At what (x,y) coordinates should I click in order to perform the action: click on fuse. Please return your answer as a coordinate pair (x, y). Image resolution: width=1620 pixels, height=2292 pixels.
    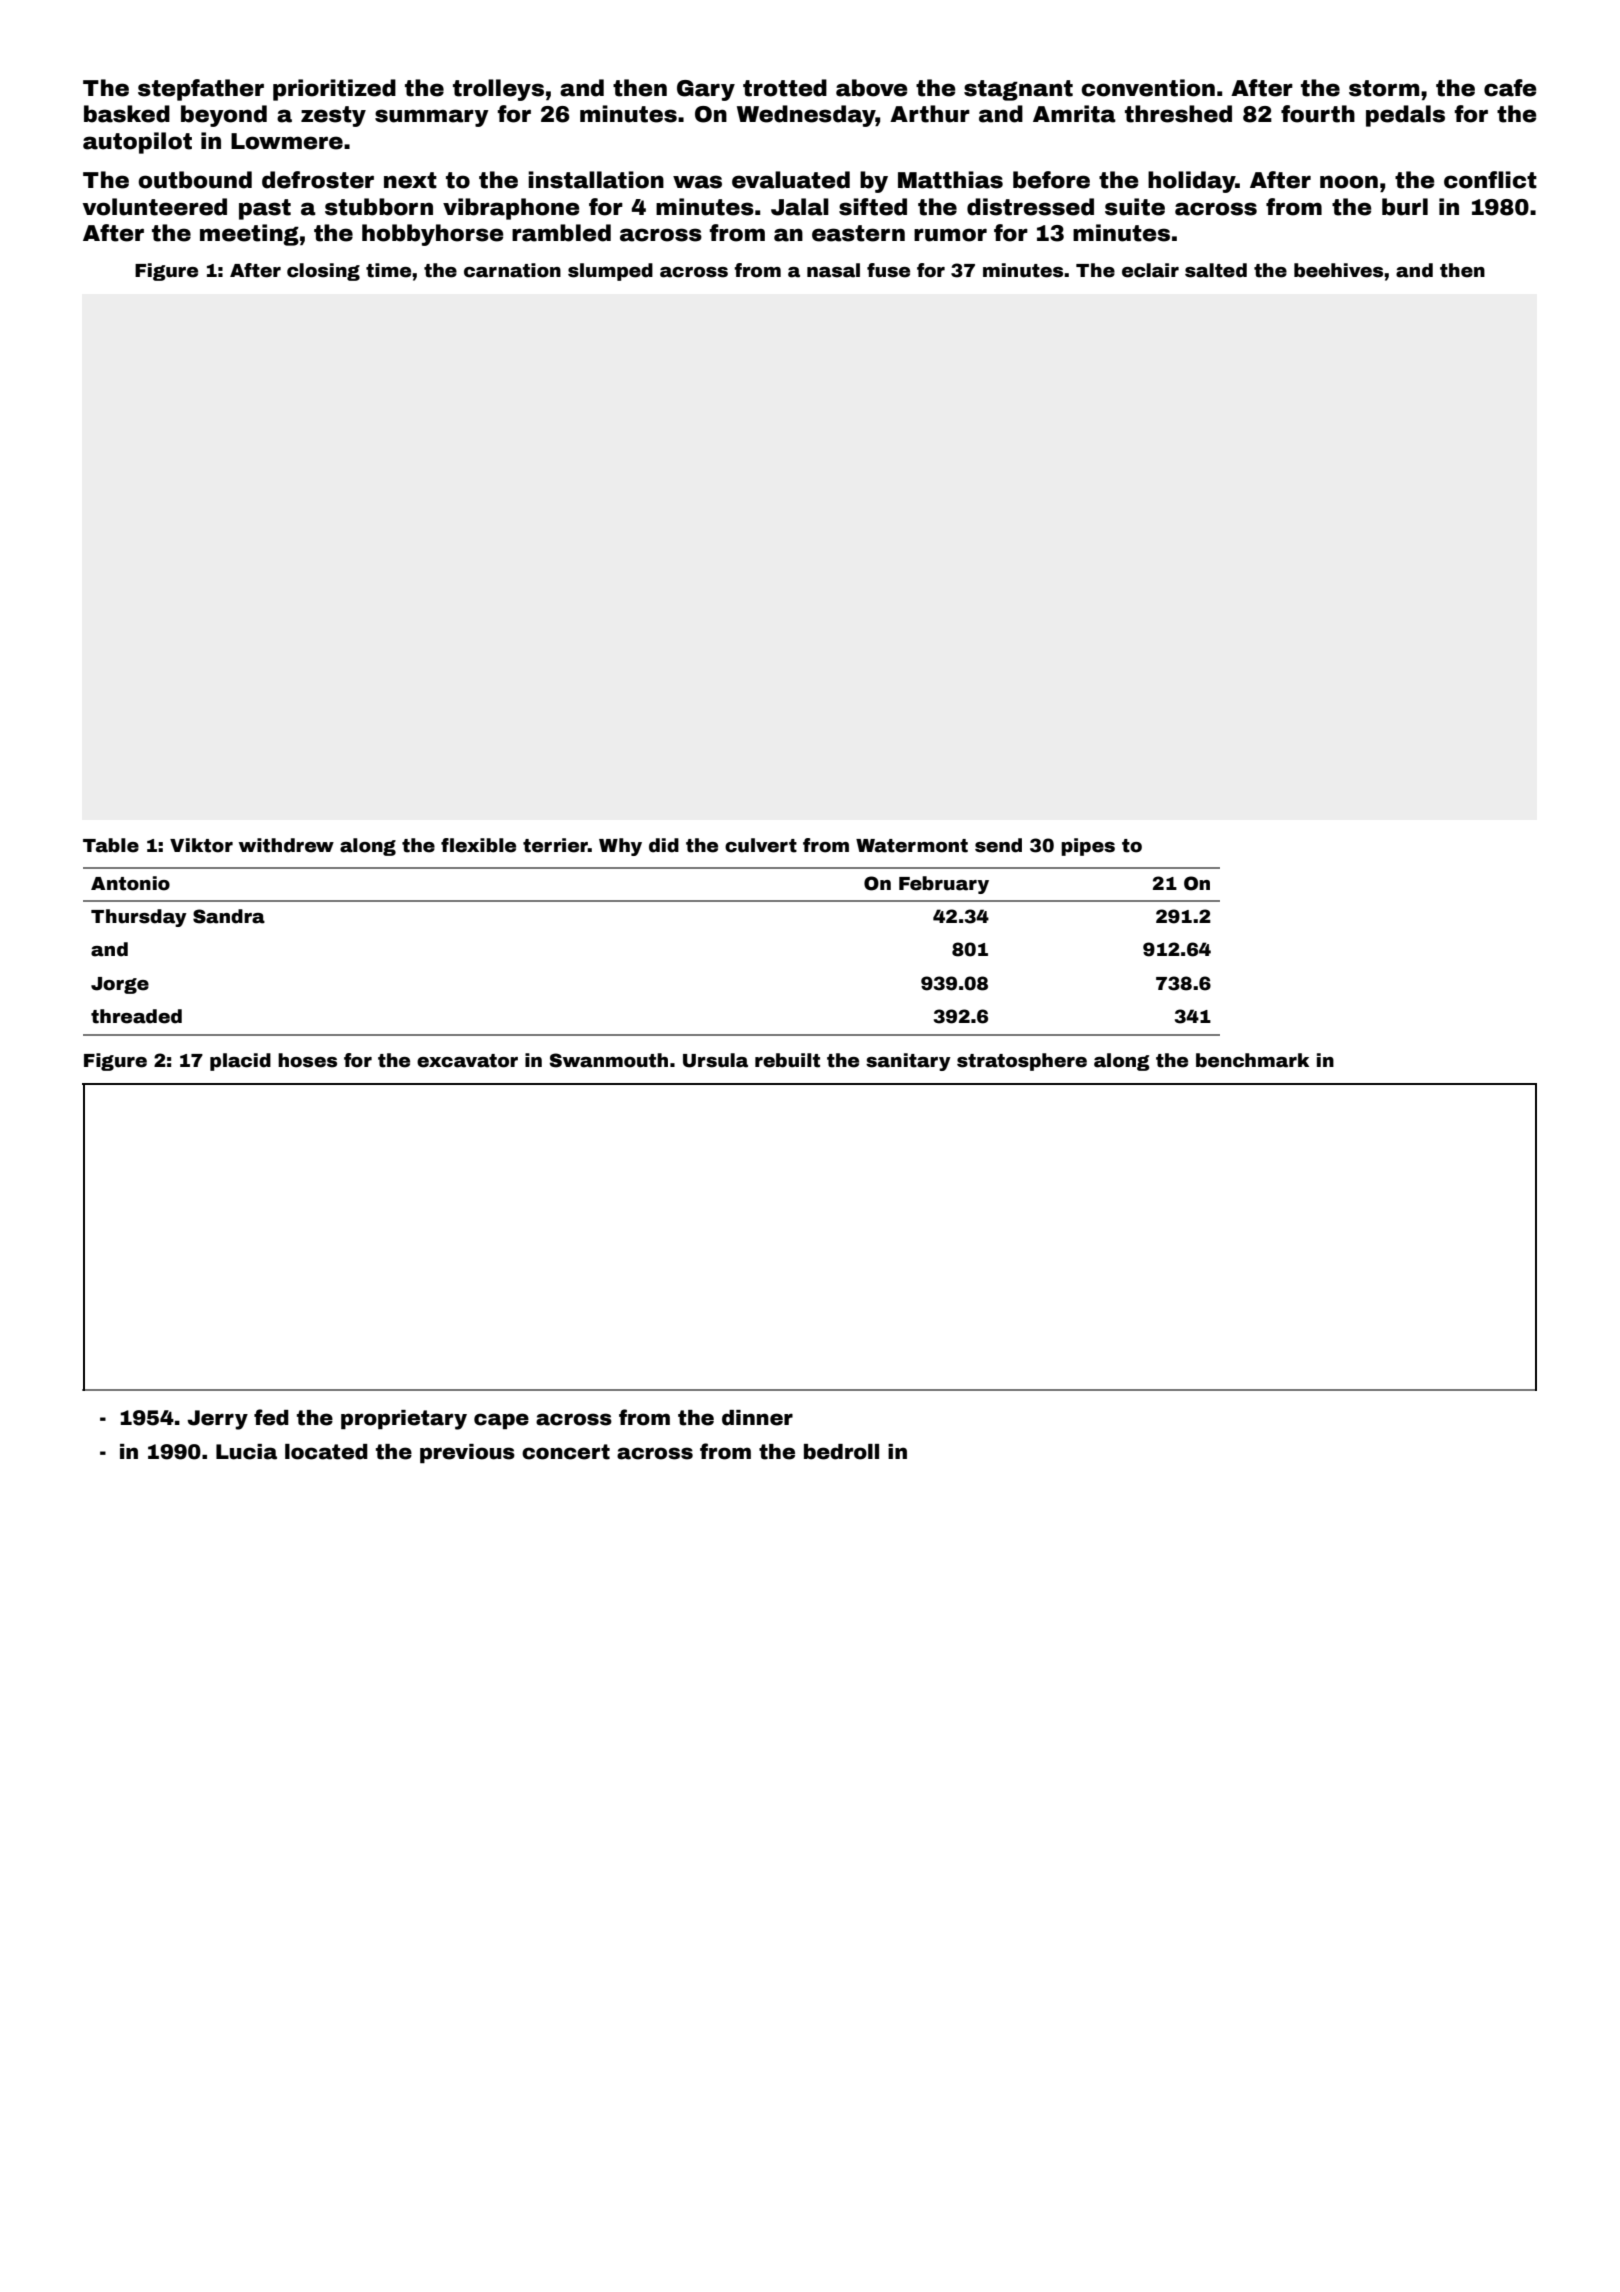
    Looking at the image, I should click on (888, 270).
